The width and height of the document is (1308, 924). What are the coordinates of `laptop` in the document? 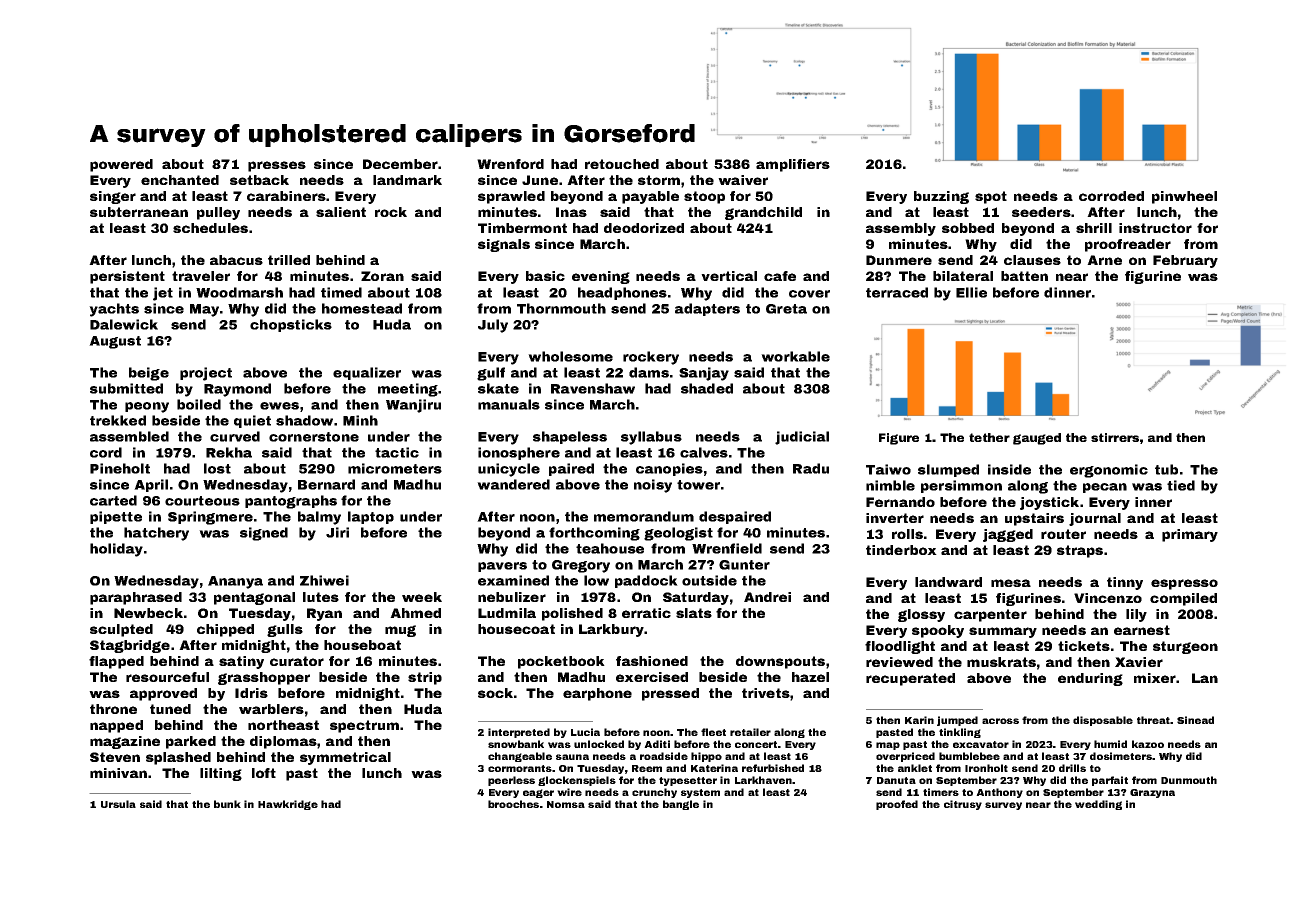 It's located at (371, 517).
